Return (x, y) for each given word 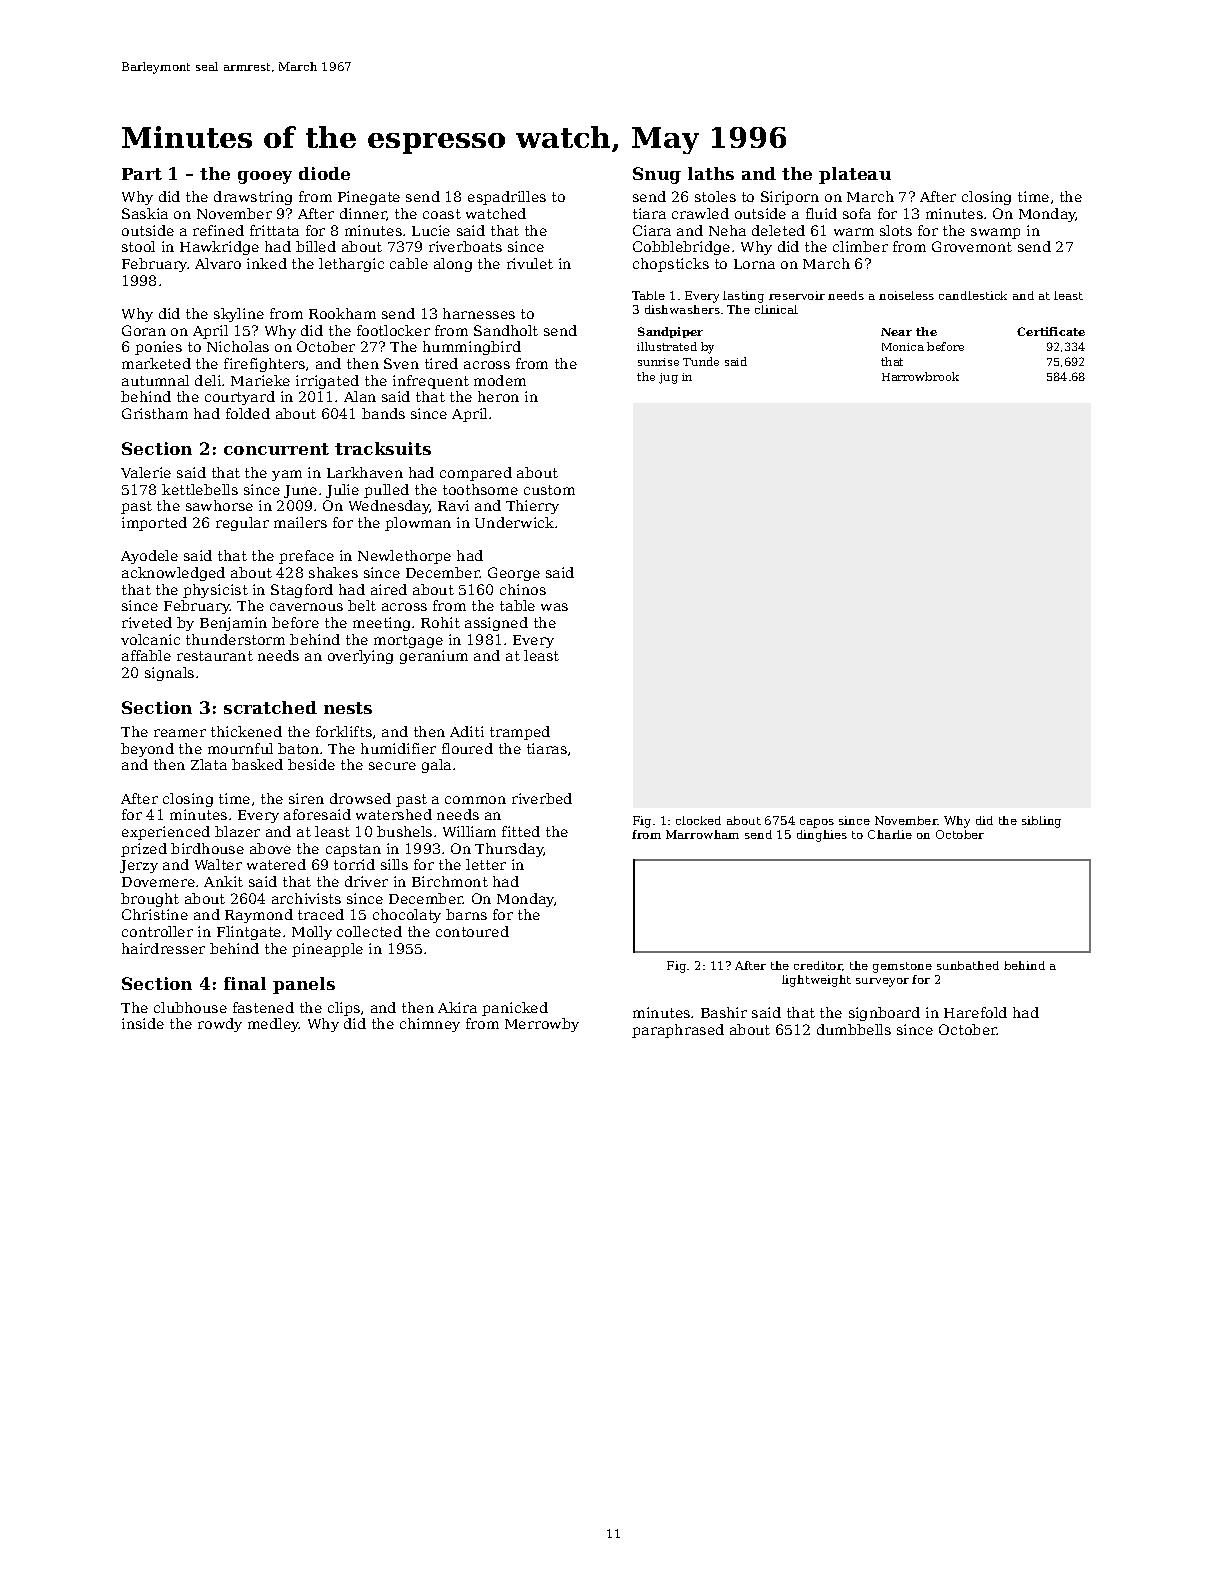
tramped (520, 733)
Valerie (146, 472)
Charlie (890, 834)
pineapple (327, 950)
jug (668, 378)
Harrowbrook (920, 376)
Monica (903, 347)
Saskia (145, 213)
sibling (1041, 822)
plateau (855, 175)
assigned (496, 624)
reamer (180, 733)
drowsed (360, 798)
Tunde (701, 361)
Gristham (155, 413)
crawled (700, 213)
